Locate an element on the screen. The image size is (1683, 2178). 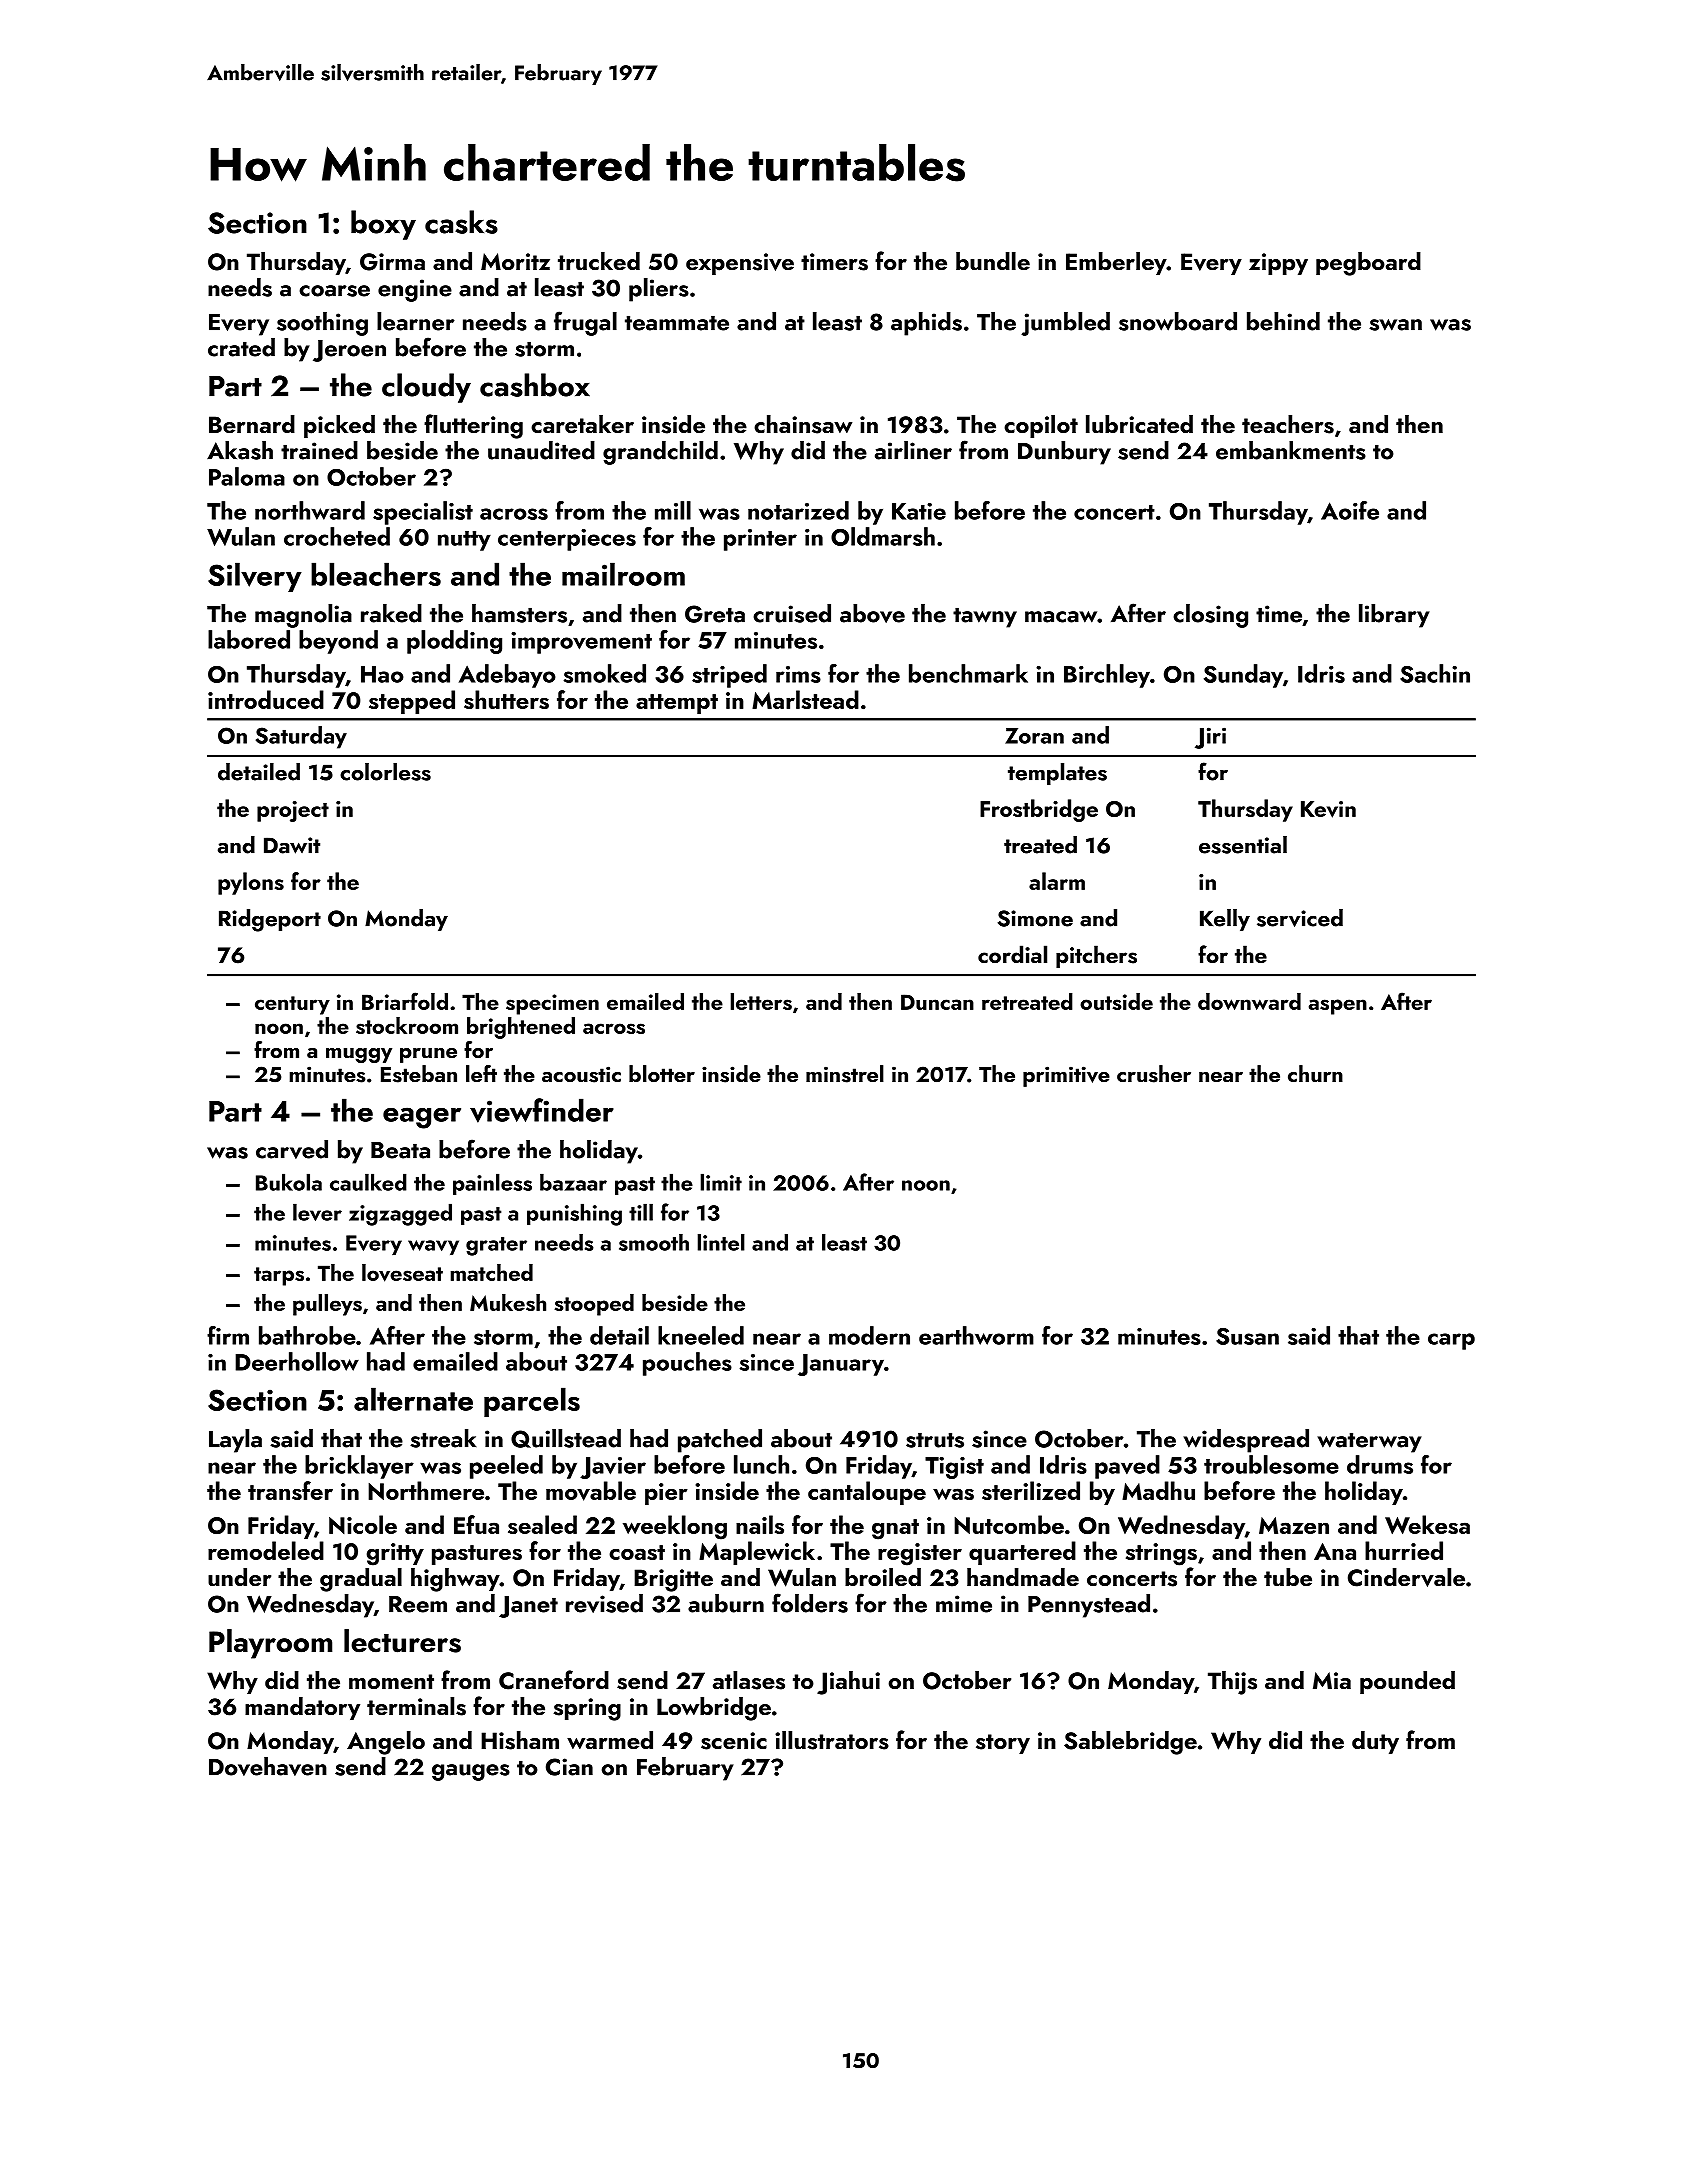
chainsaw is located at coordinates (803, 424).
